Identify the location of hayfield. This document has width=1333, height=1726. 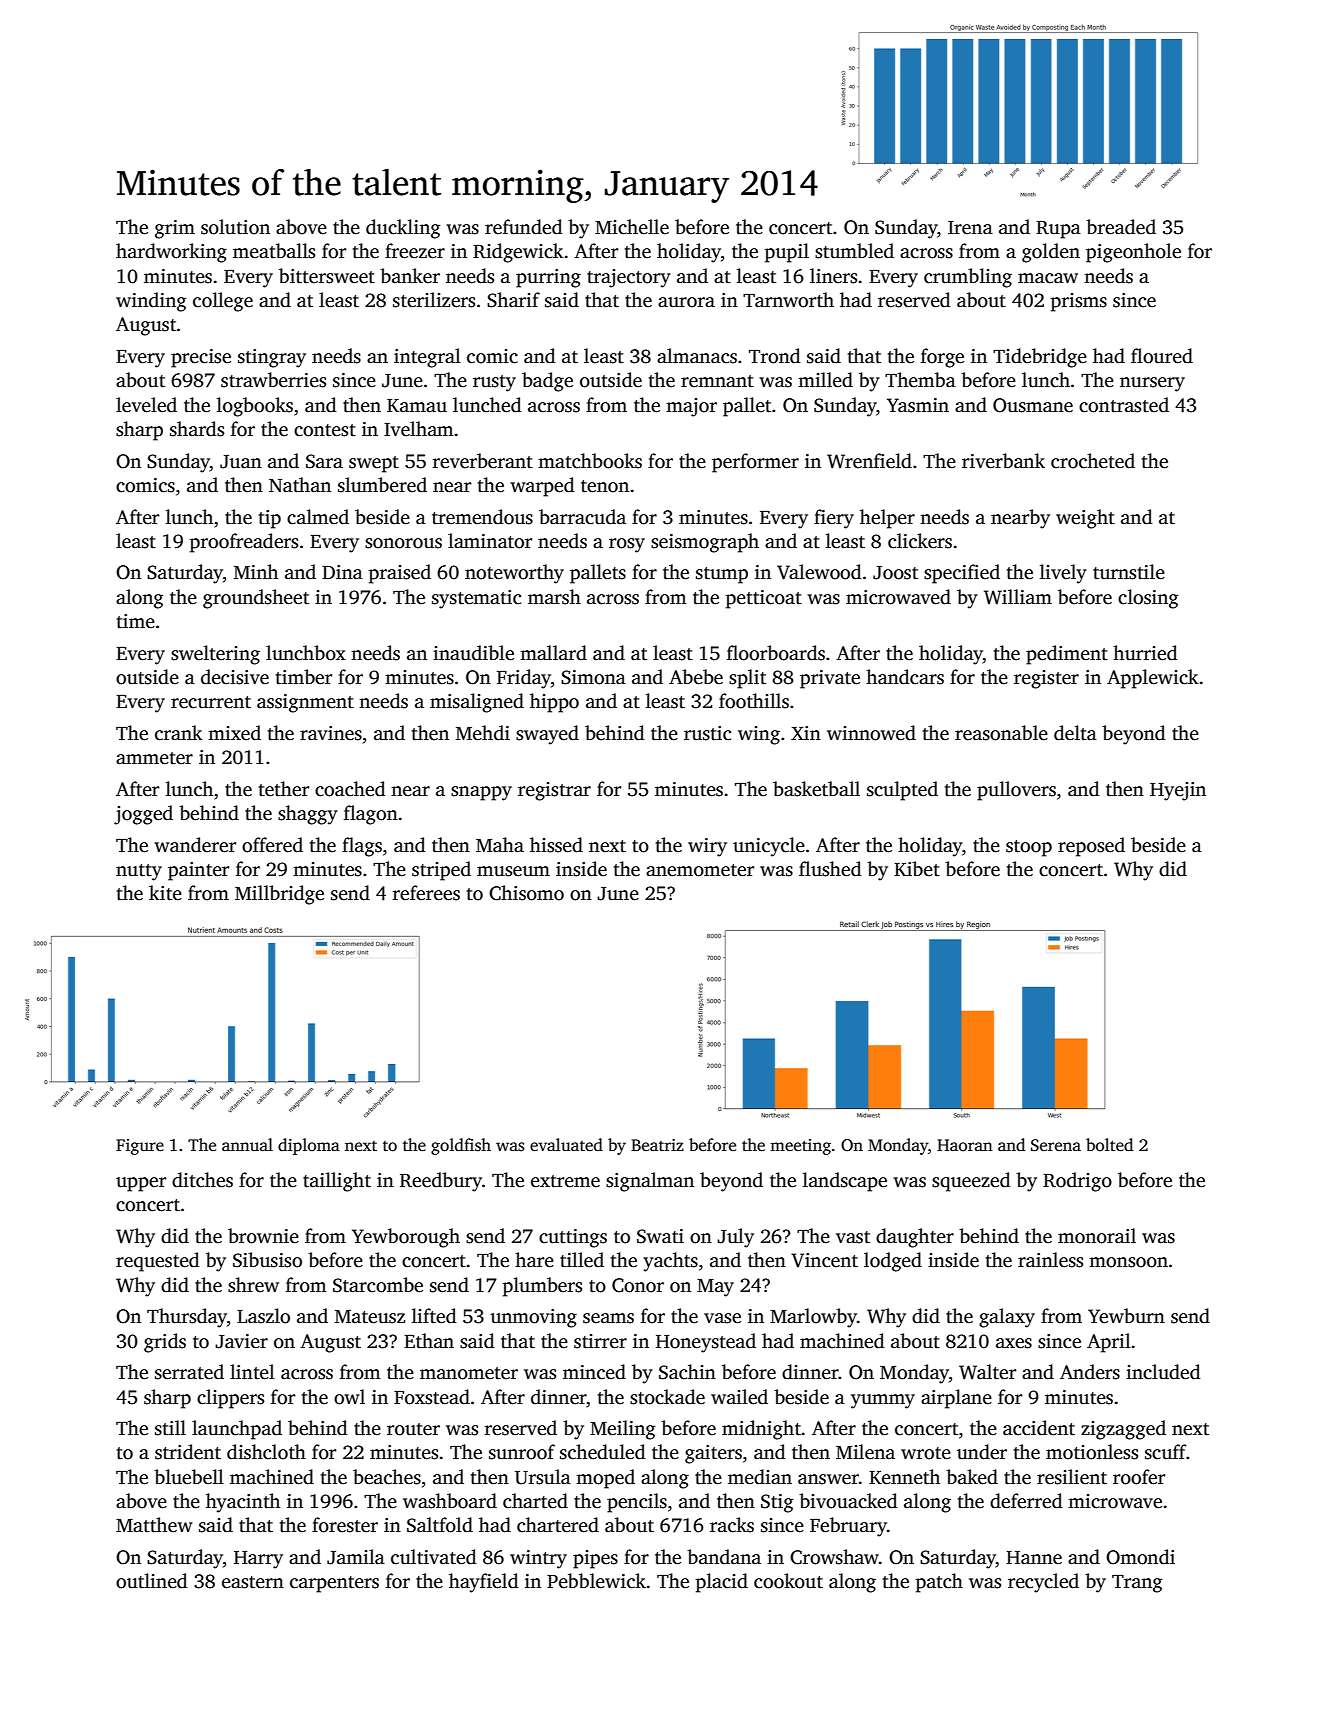
(484, 1583).
